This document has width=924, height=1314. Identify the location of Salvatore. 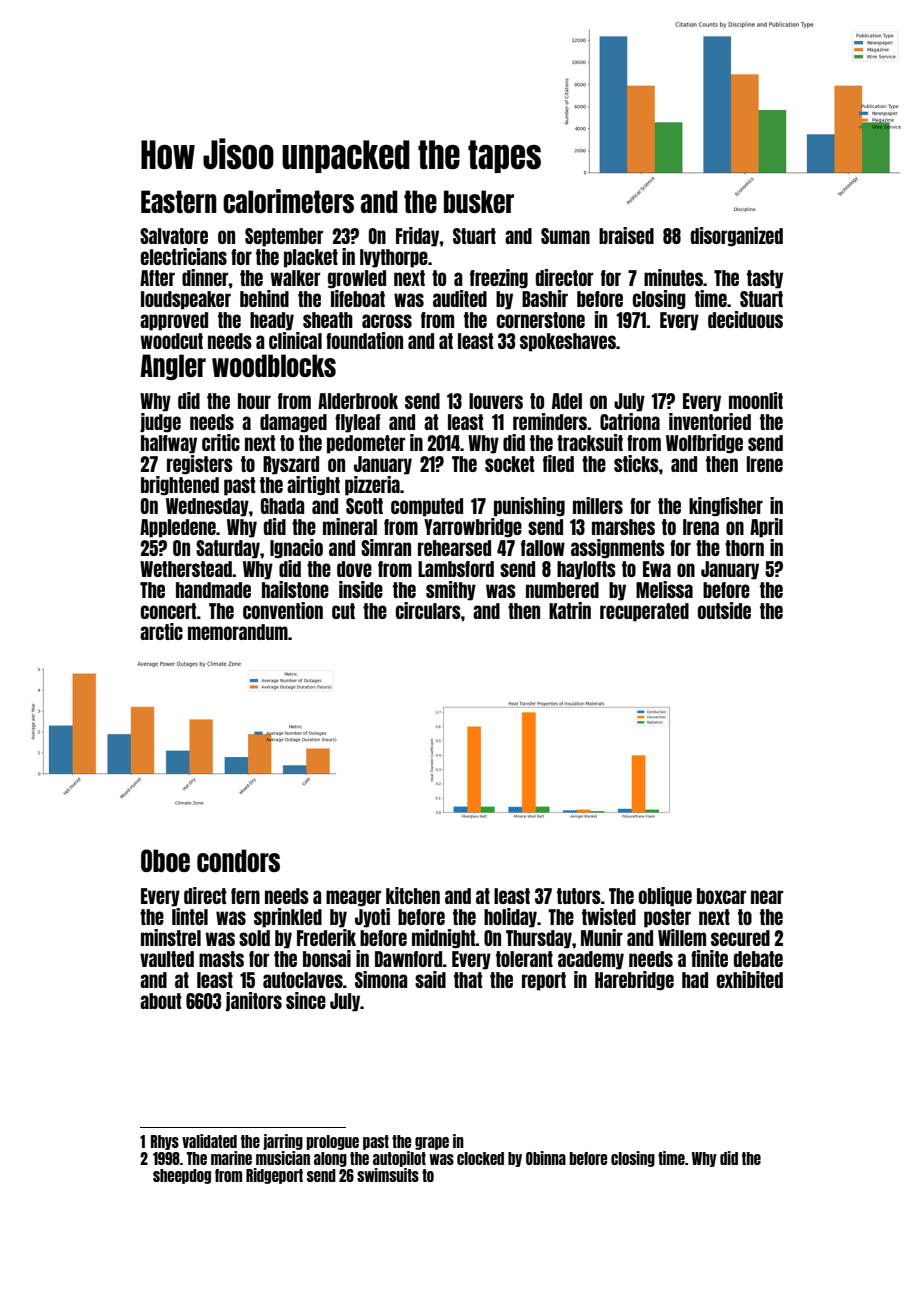
(174, 236).
